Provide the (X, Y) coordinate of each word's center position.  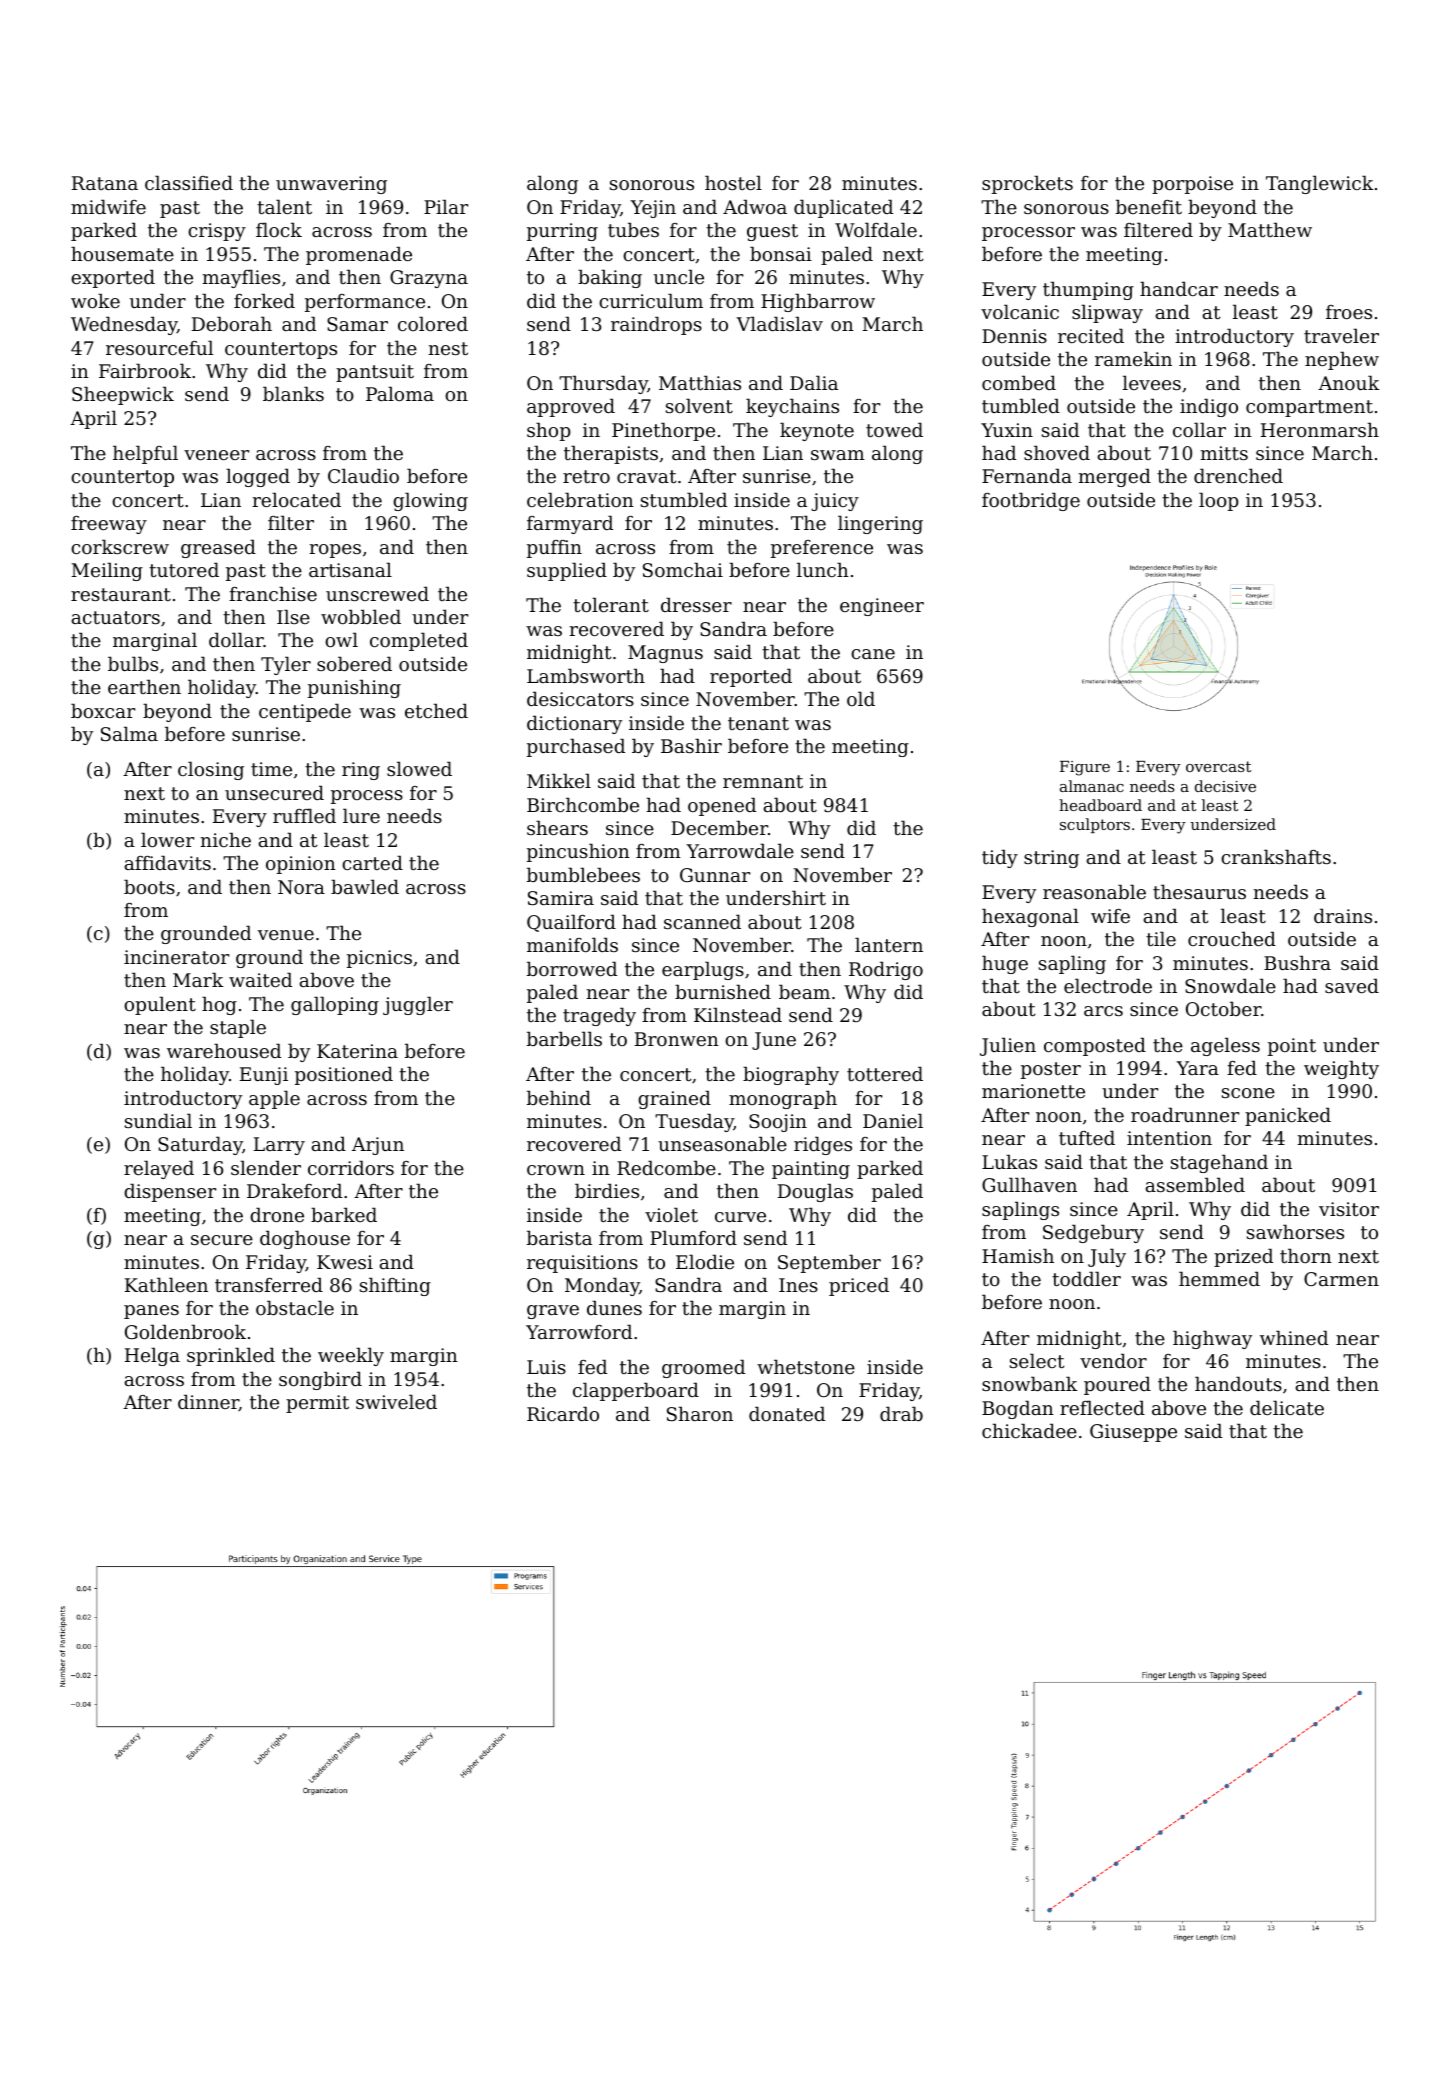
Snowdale (1230, 985)
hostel (733, 182)
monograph (783, 1099)
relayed (159, 1169)
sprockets (1027, 184)
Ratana (105, 183)
